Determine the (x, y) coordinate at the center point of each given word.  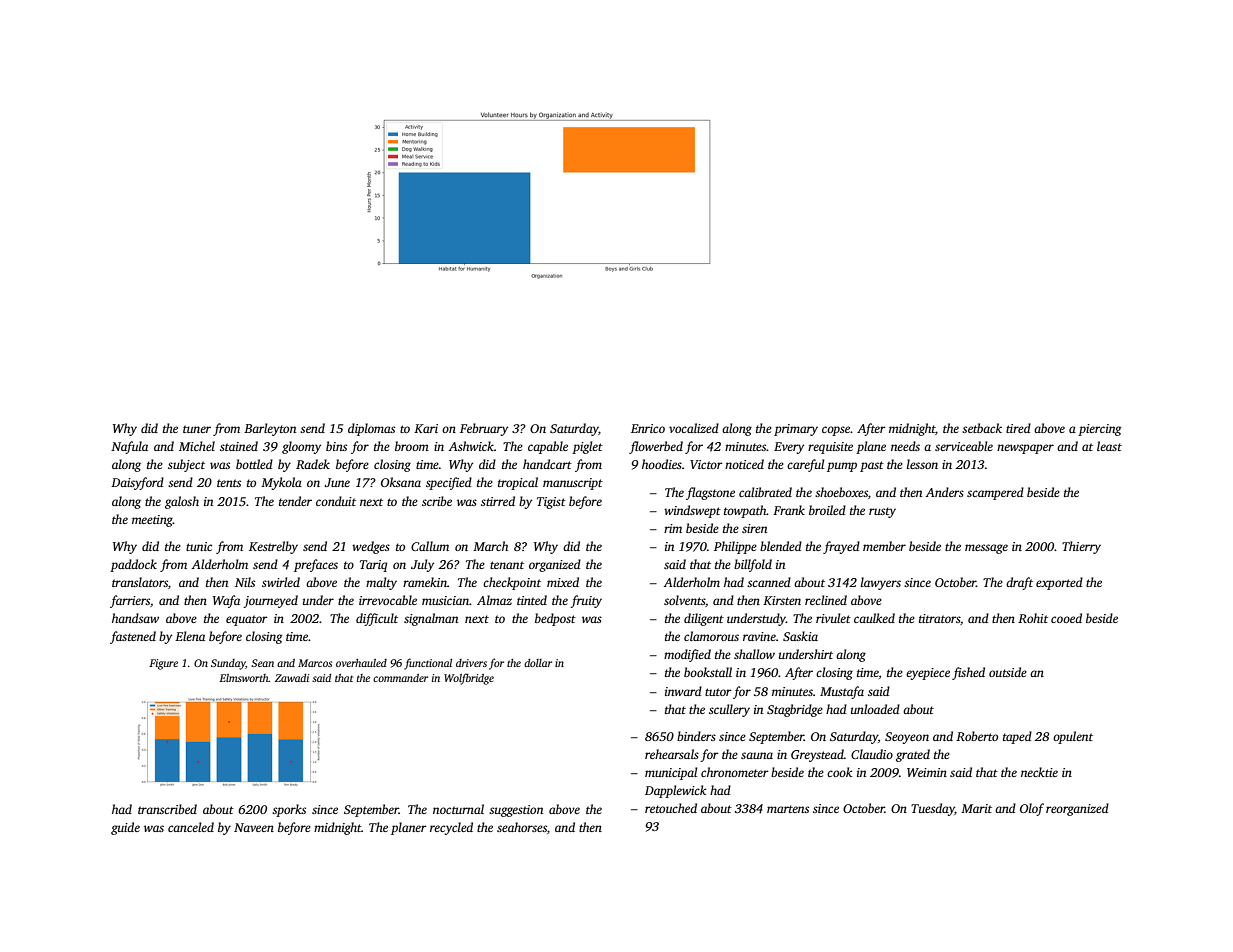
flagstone (710, 493)
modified (687, 655)
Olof (1032, 809)
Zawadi (292, 678)
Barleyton (270, 429)
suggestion (516, 811)
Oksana (401, 482)
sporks (289, 810)
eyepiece (928, 674)
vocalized (694, 428)
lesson (922, 464)
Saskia (800, 636)
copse (836, 431)
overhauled (361, 663)
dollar (538, 663)
